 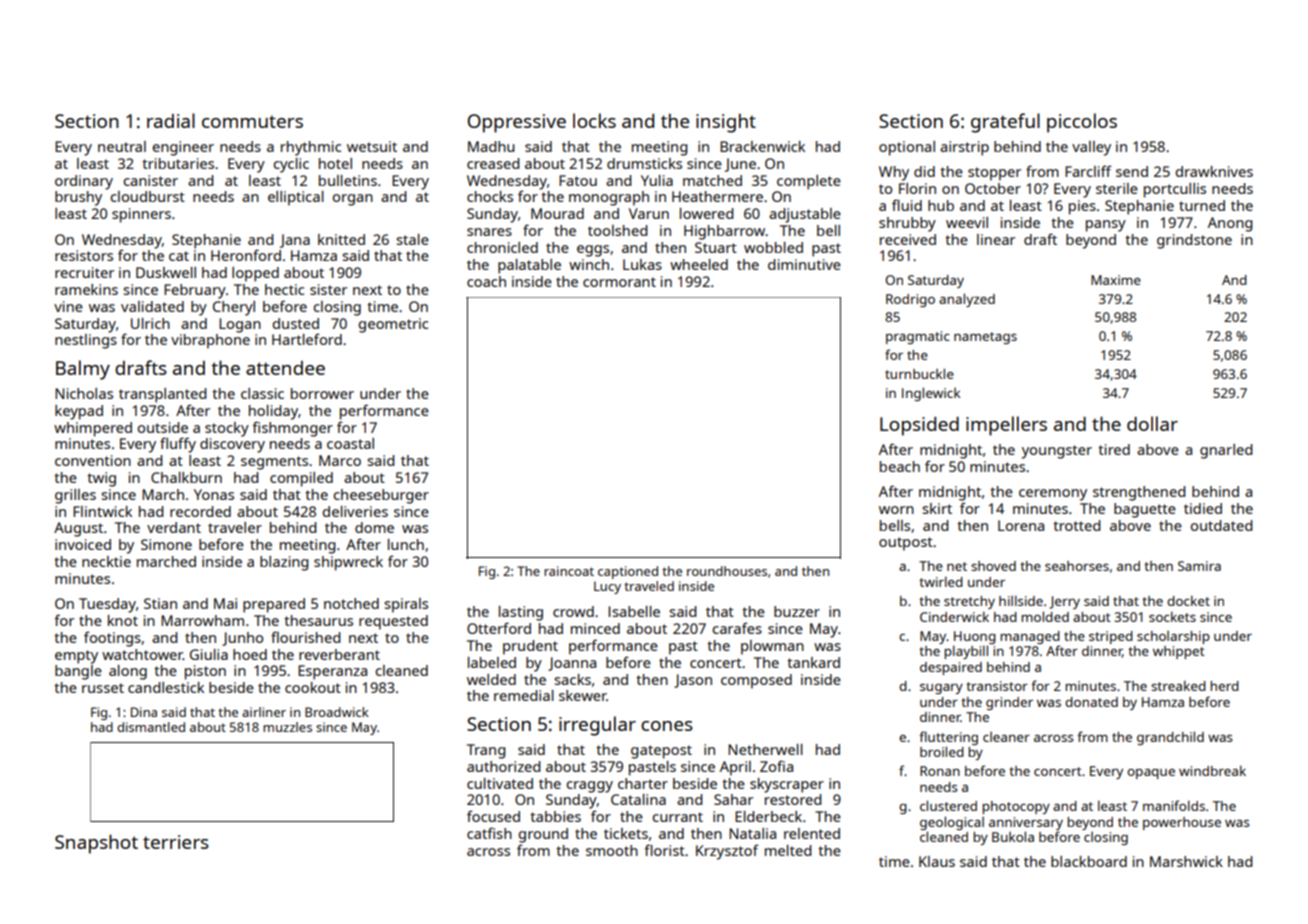 I want to click on Simone, so click(x=166, y=544).
